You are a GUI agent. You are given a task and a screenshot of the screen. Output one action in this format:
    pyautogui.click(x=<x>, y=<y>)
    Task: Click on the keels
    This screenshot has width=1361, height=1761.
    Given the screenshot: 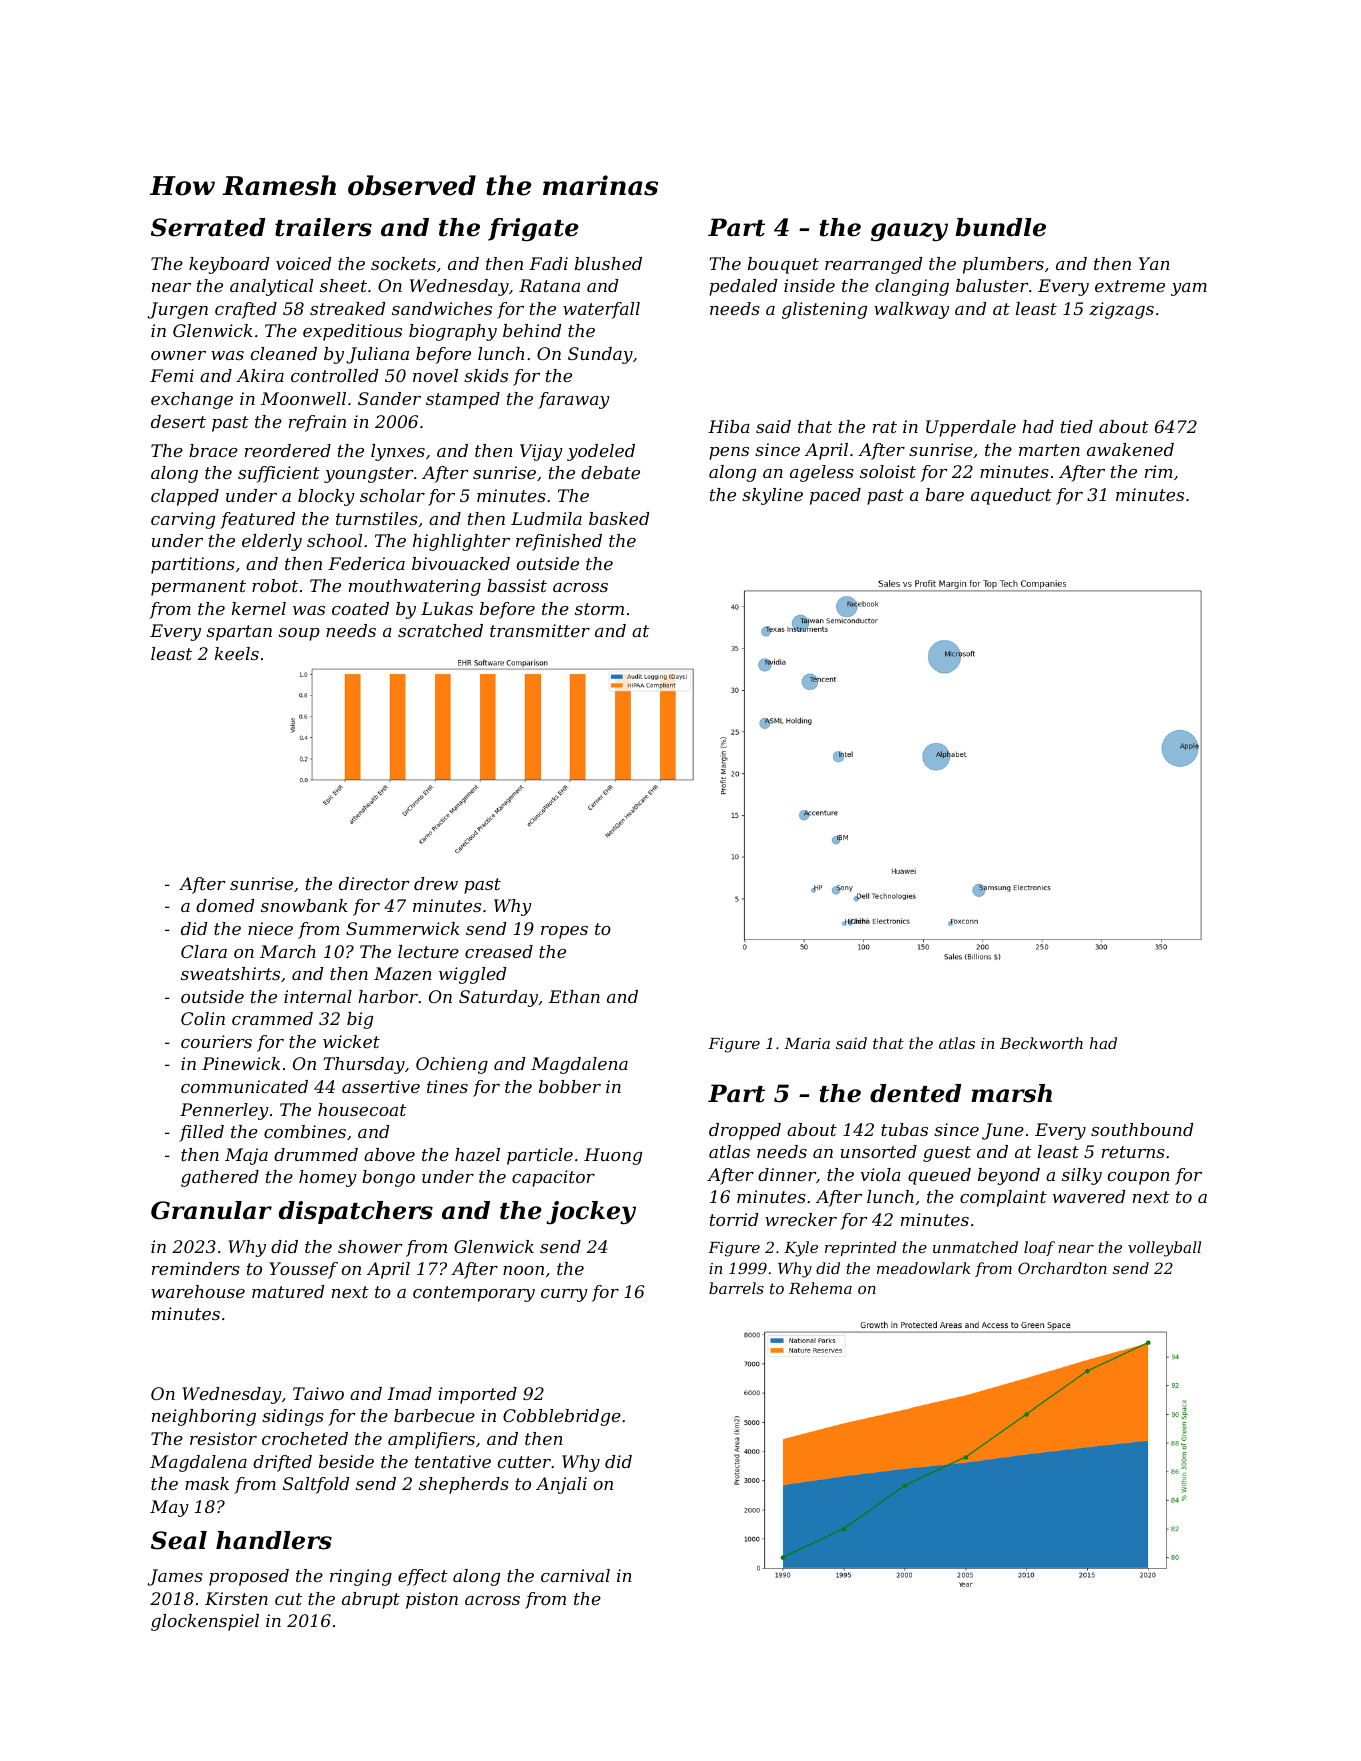 What is the action you would take?
    pyautogui.click(x=237, y=653)
